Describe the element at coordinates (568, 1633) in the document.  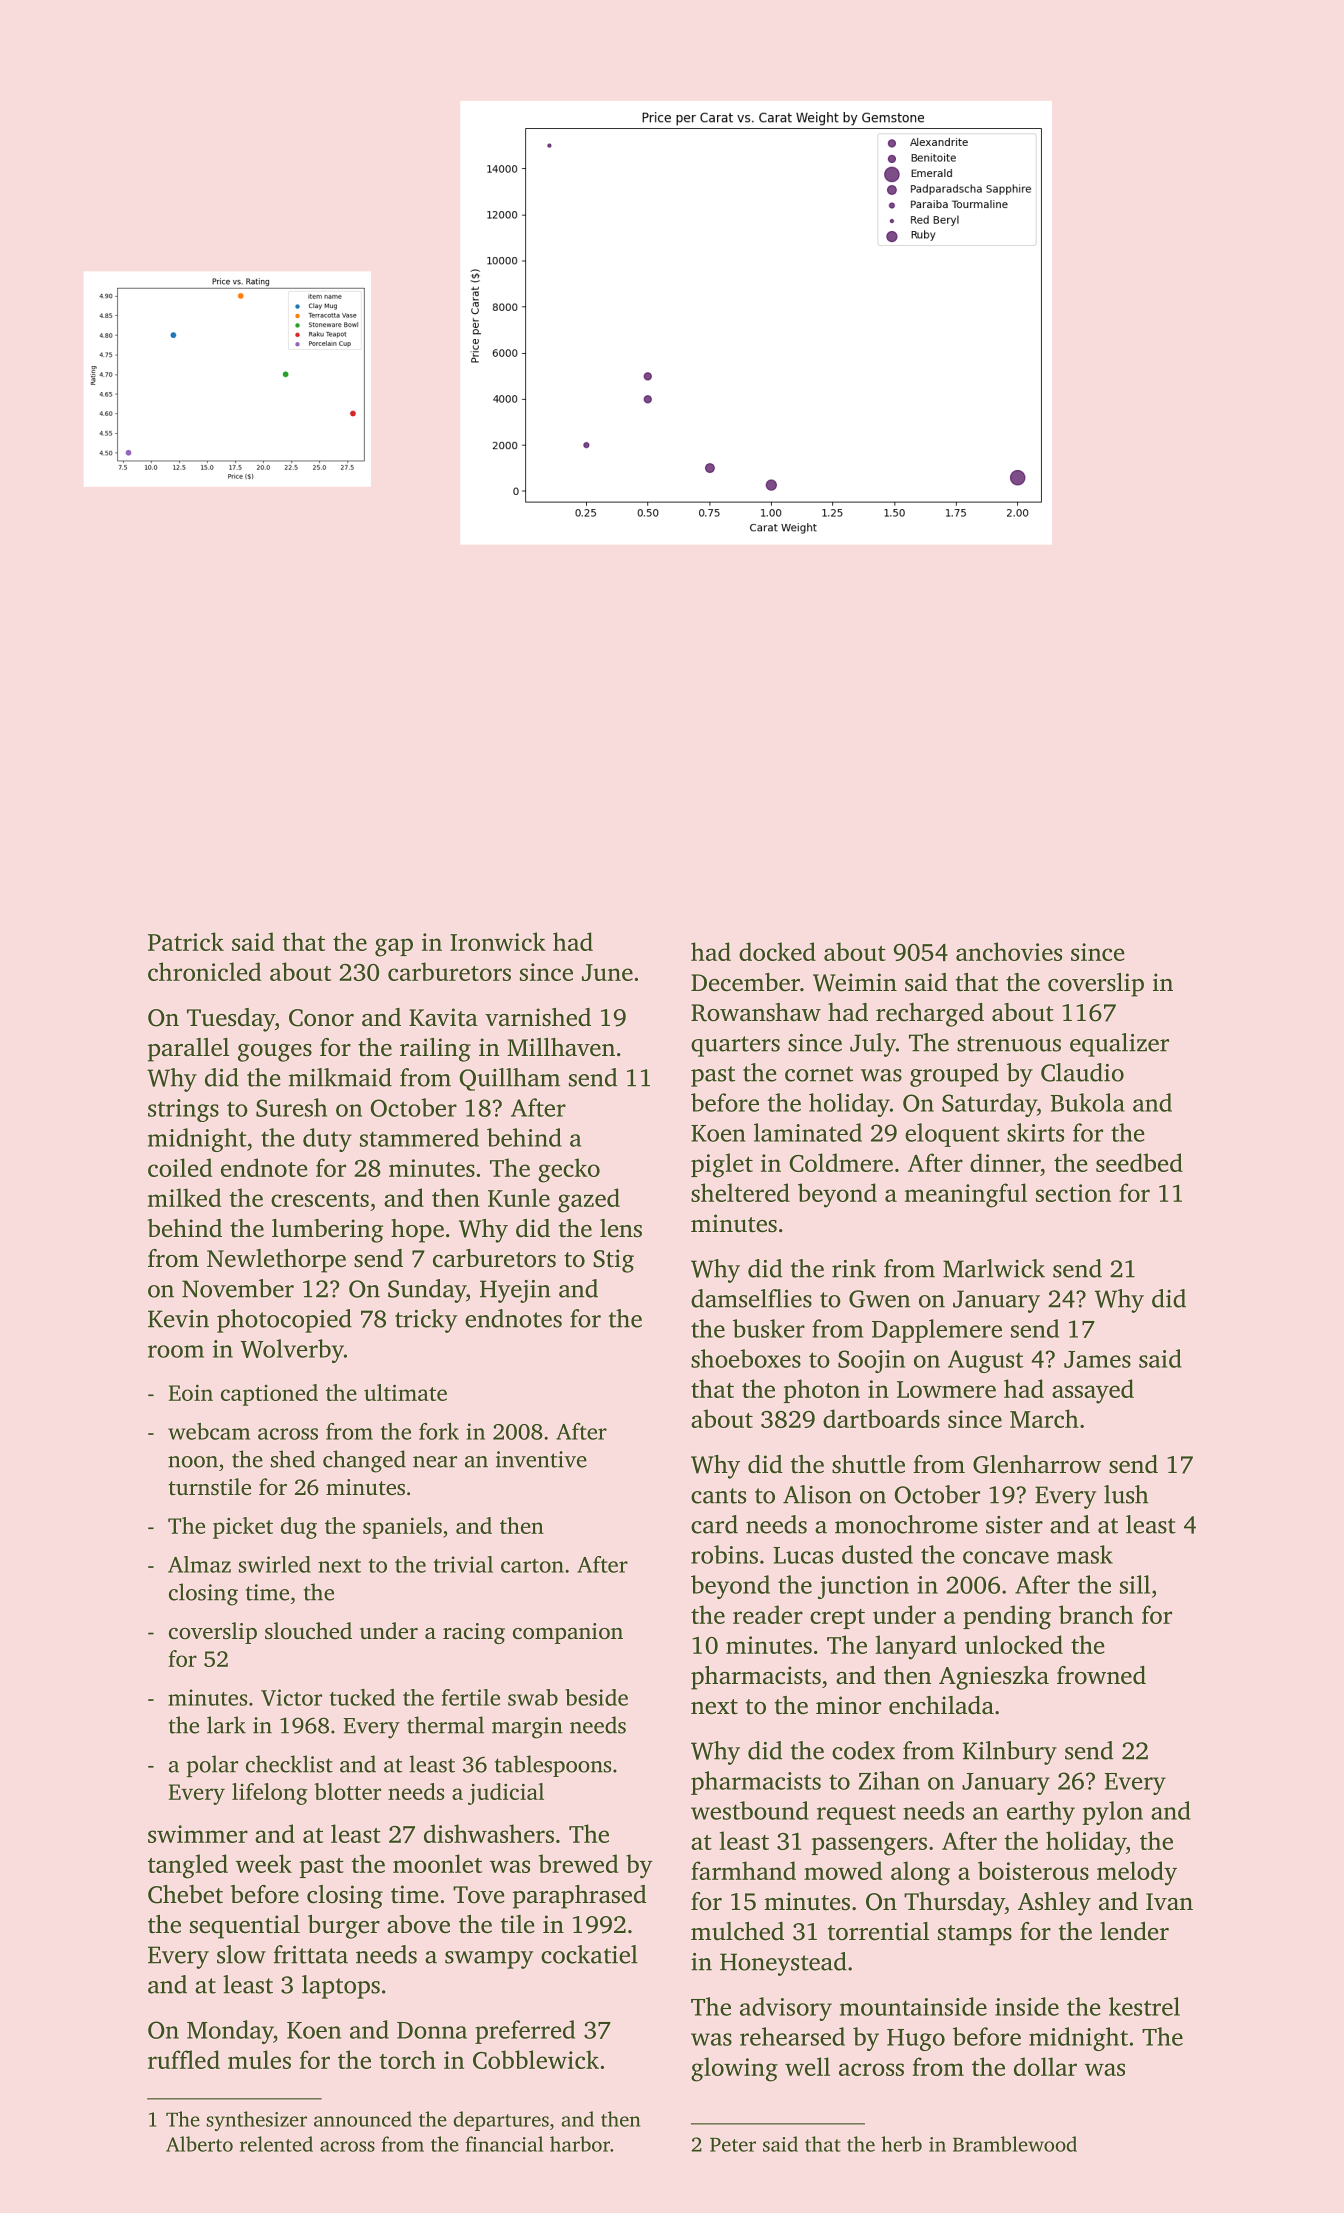
I see `companion` at that location.
